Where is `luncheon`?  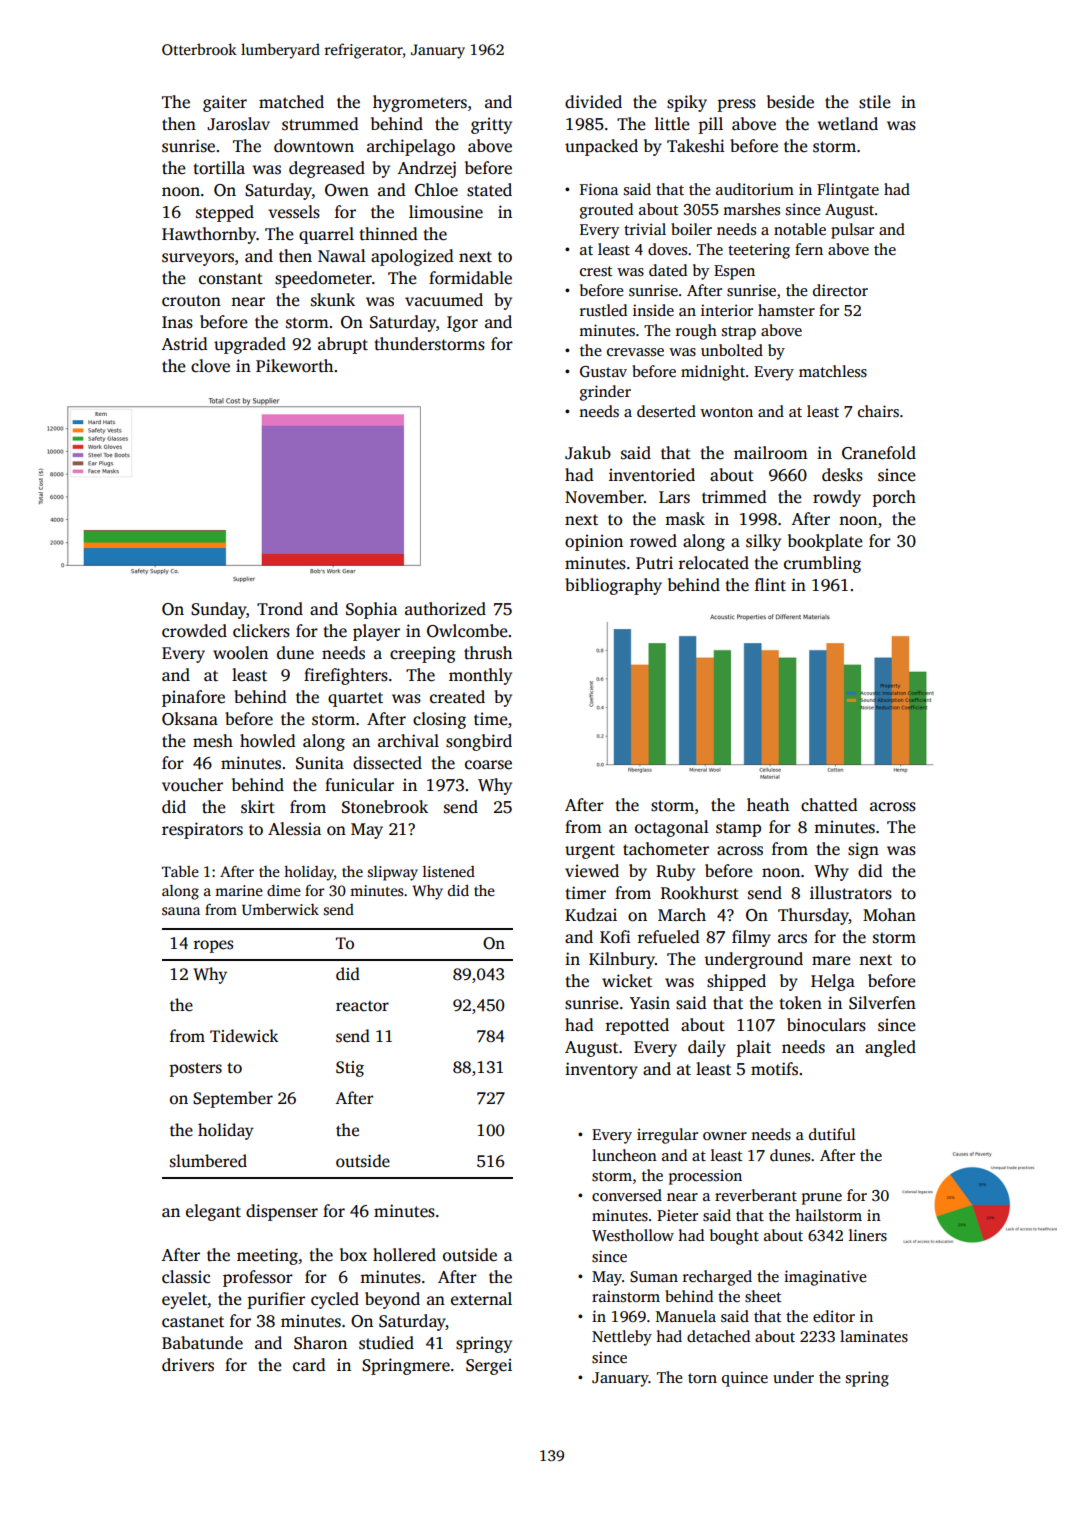
luncheon is located at coordinates (624, 1155).
